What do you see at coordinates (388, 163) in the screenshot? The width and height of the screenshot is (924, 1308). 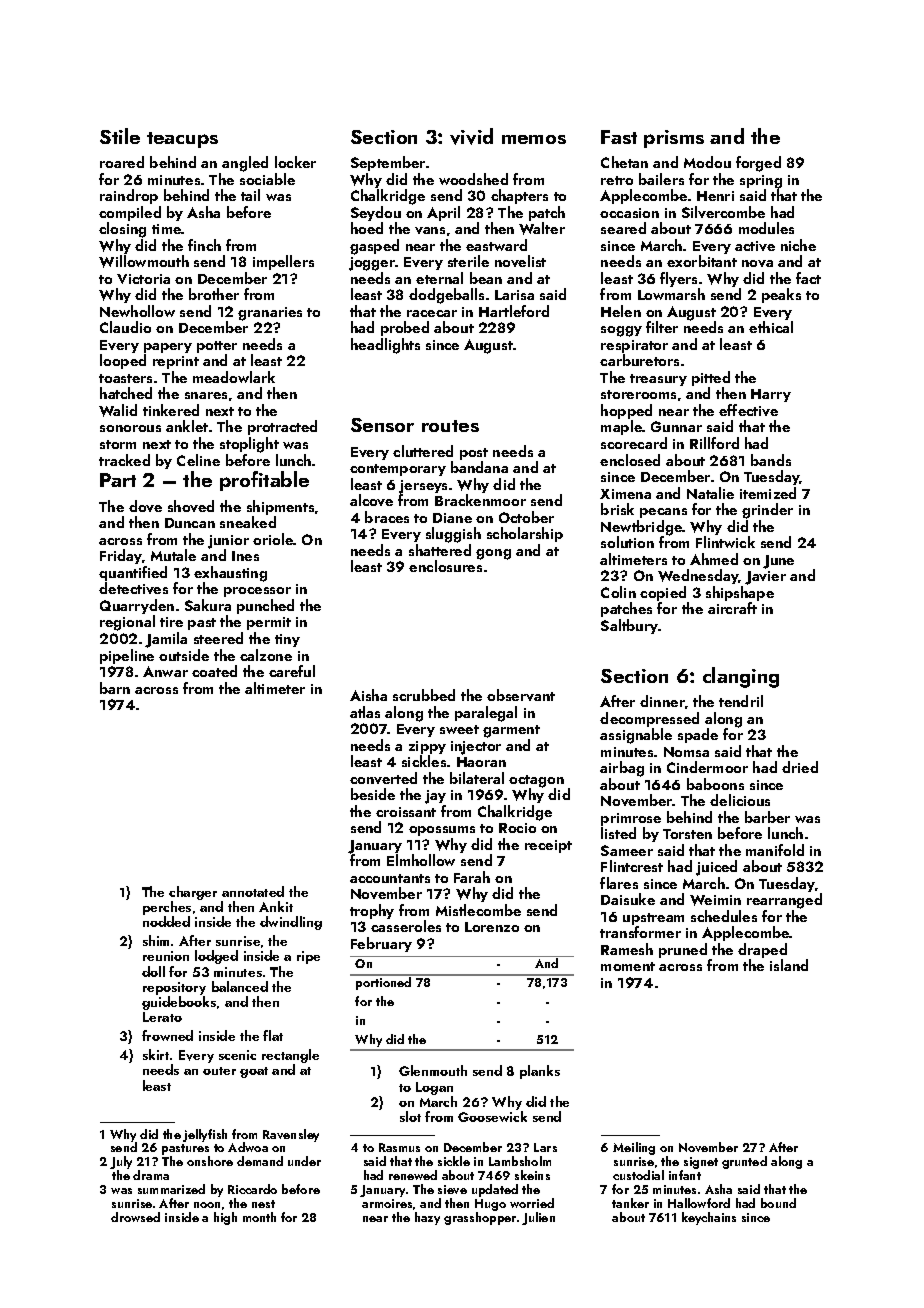 I see `September` at bounding box center [388, 163].
